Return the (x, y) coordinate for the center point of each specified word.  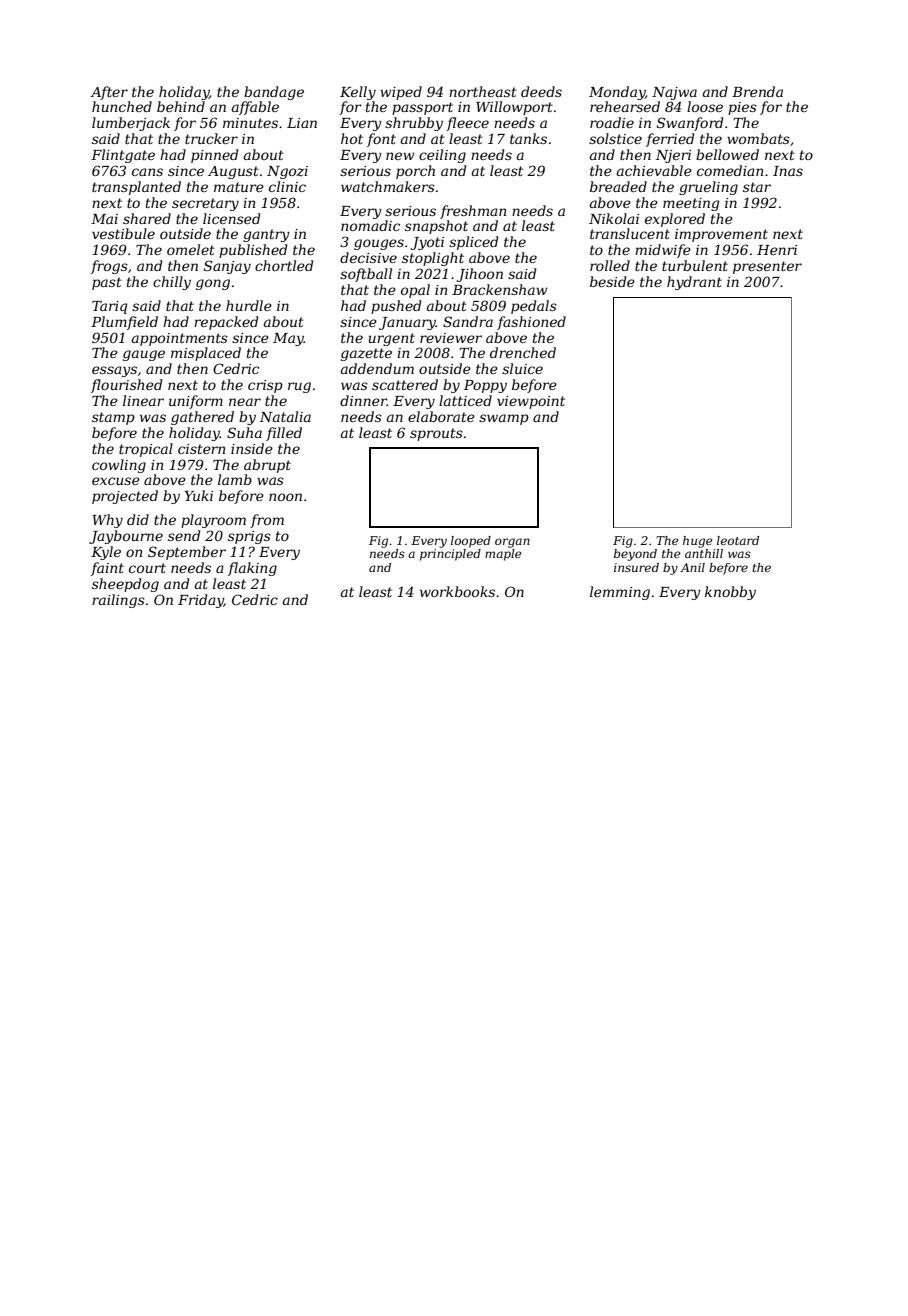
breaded (618, 186)
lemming (620, 593)
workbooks (457, 591)
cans (147, 172)
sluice (522, 368)
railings (118, 601)
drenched (523, 352)
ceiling (442, 156)
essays (114, 371)
